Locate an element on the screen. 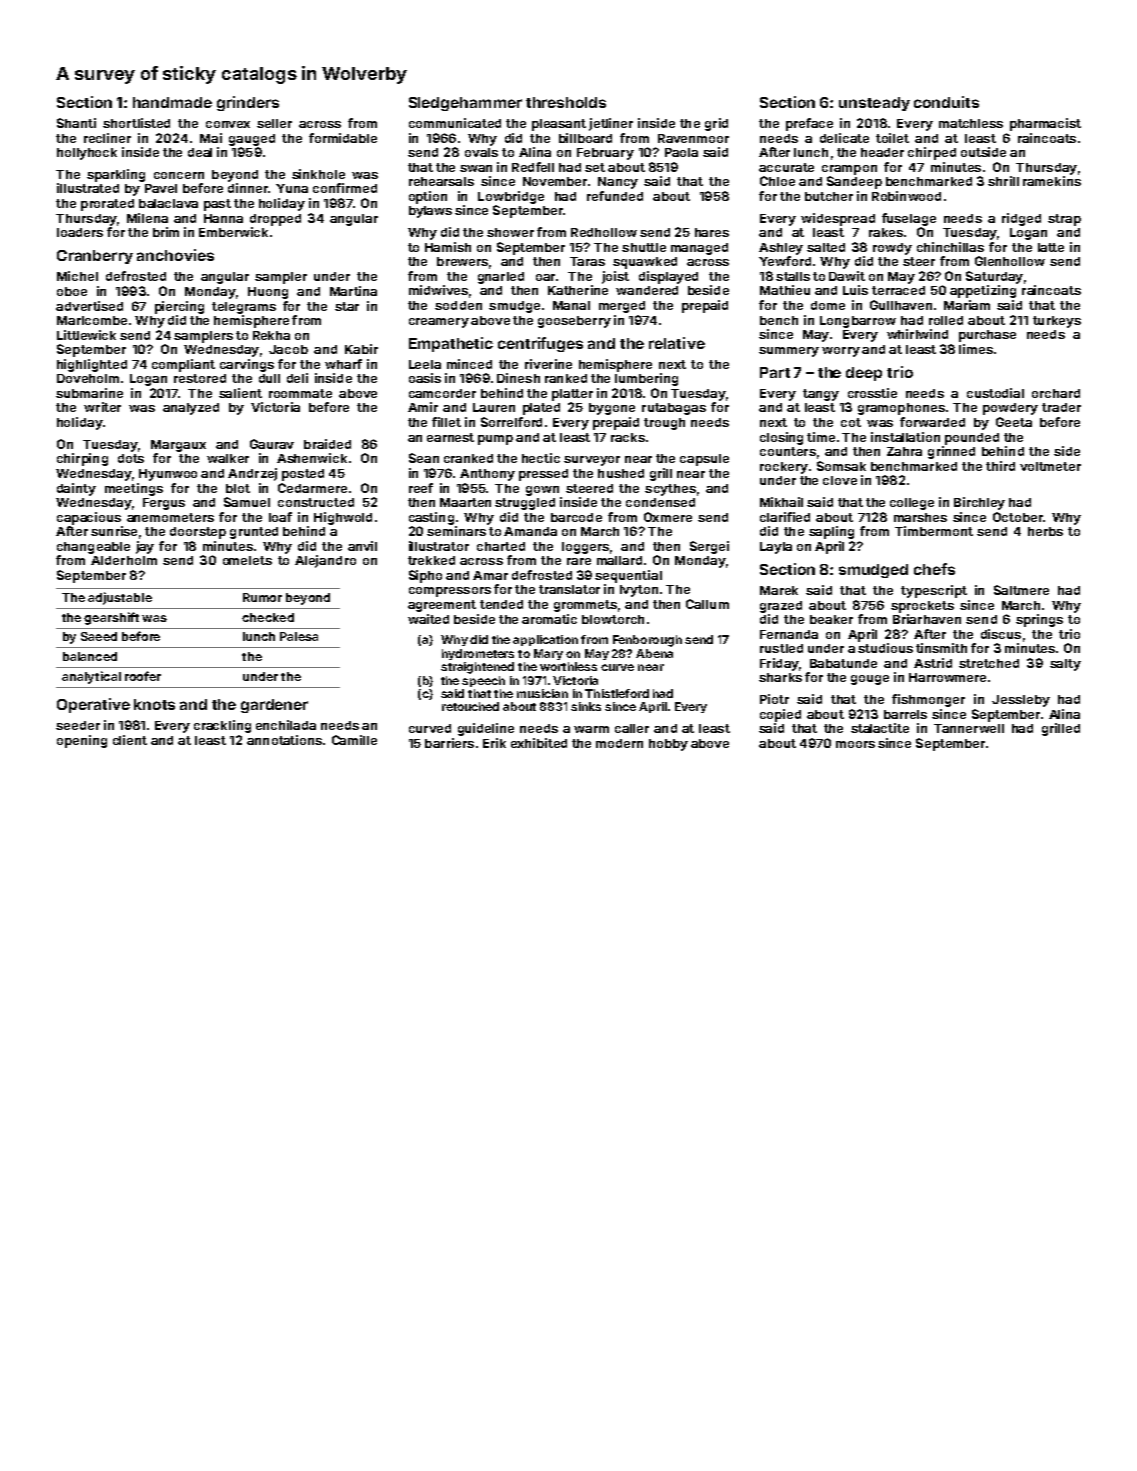  roommate is located at coordinates (300, 393).
